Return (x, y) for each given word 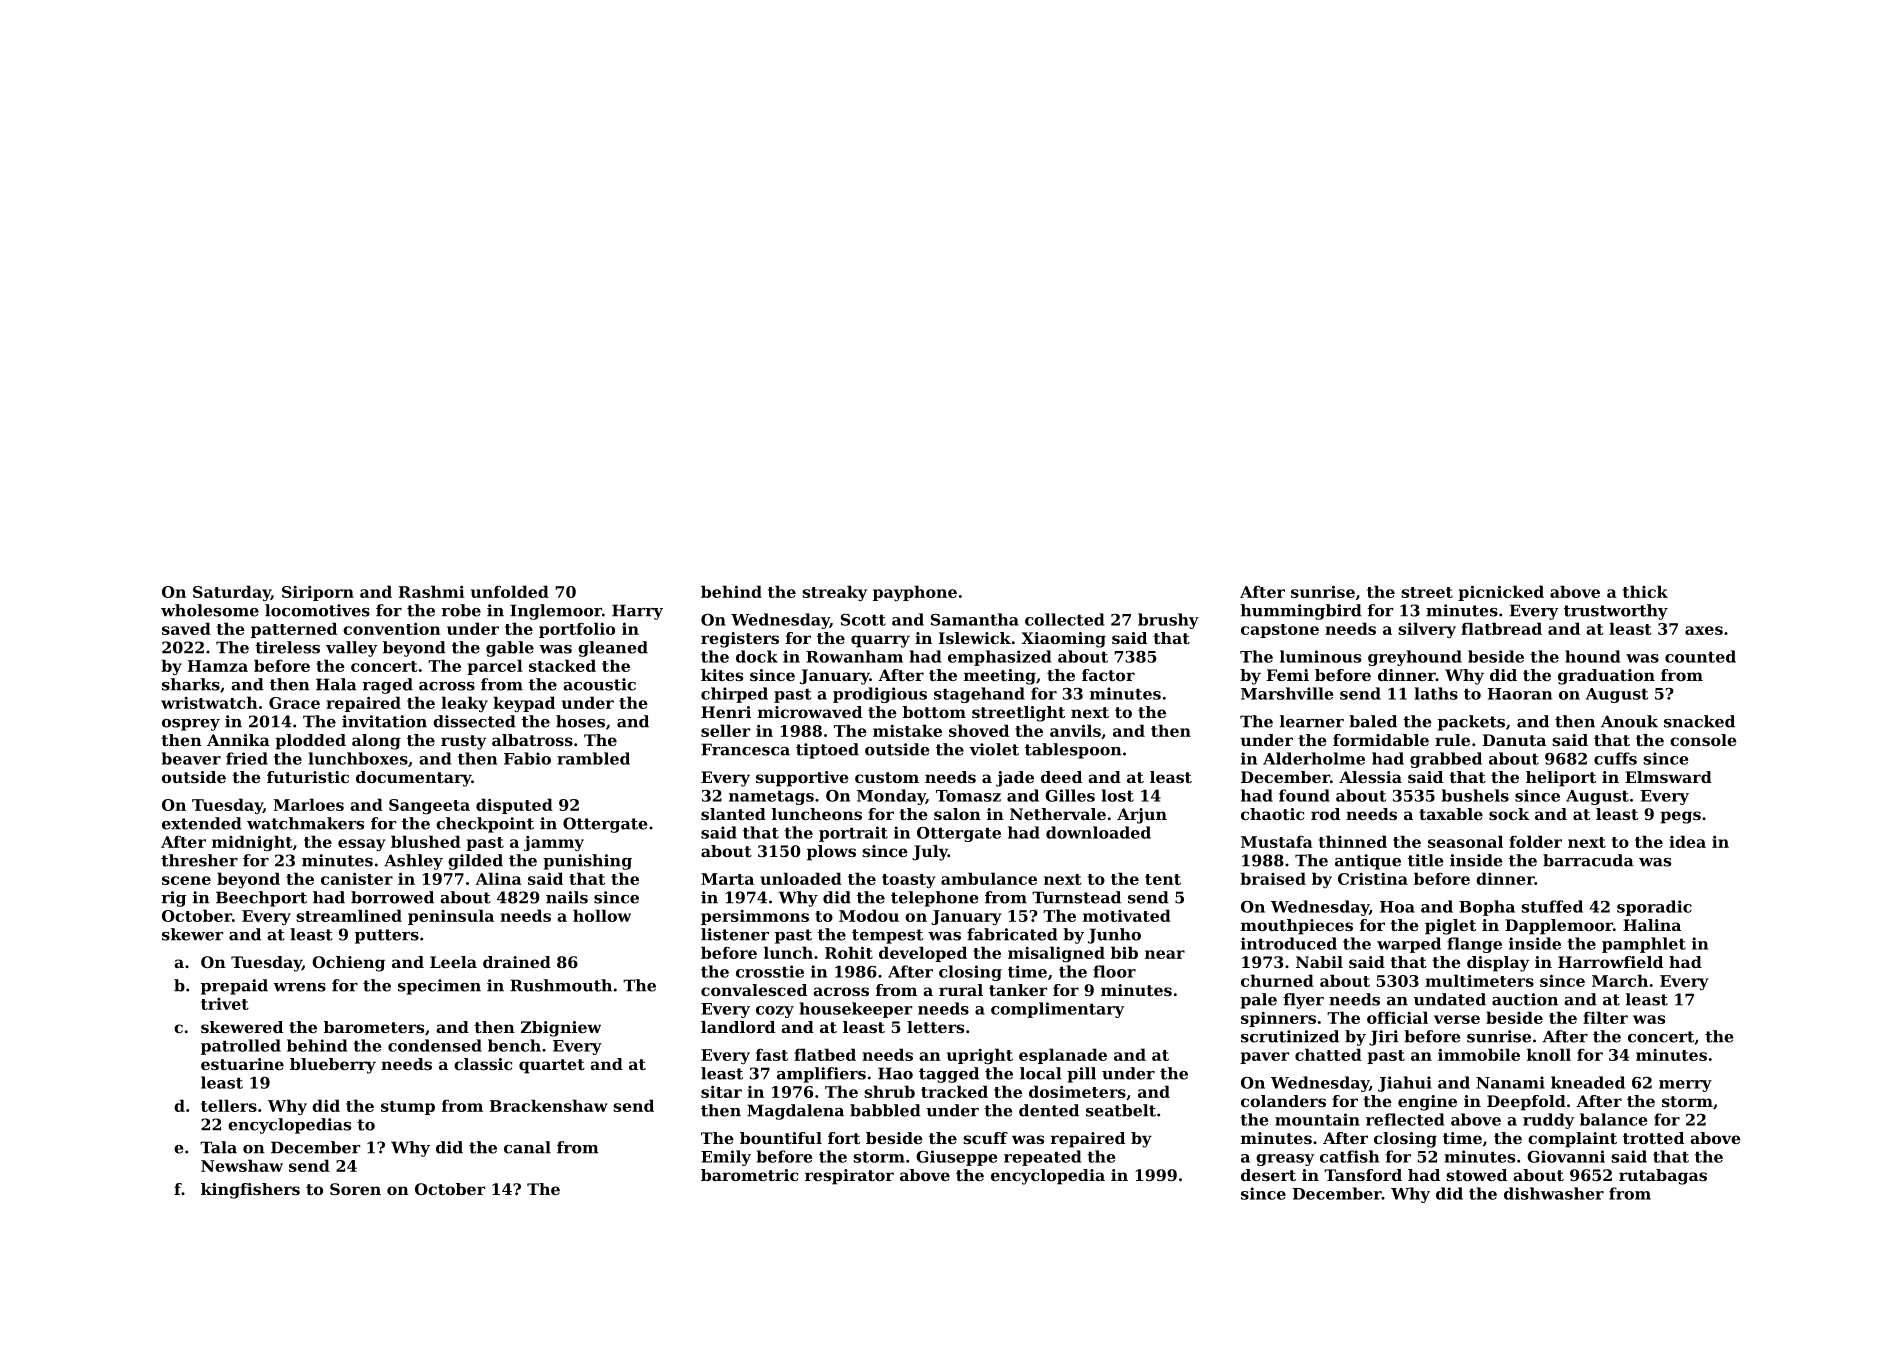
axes (1704, 630)
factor (1108, 675)
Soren (355, 1189)
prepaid (234, 987)
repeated (1042, 1158)
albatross (532, 740)
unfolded (510, 591)
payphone (915, 593)
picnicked (1501, 593)
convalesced (754, 990)
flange (1474, 945)
